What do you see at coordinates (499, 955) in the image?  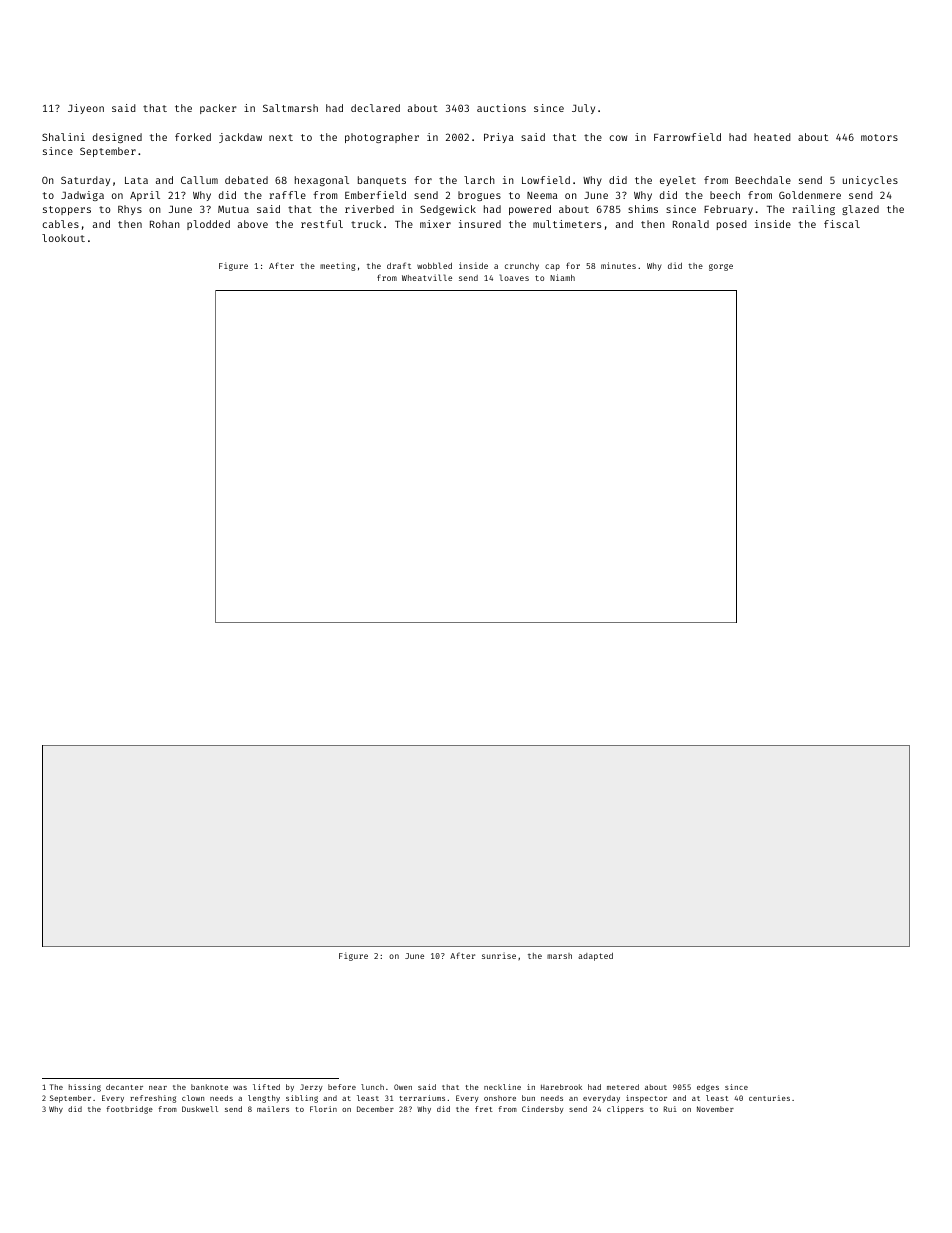 I see `sunrise` at bounding box center [499, 955].
